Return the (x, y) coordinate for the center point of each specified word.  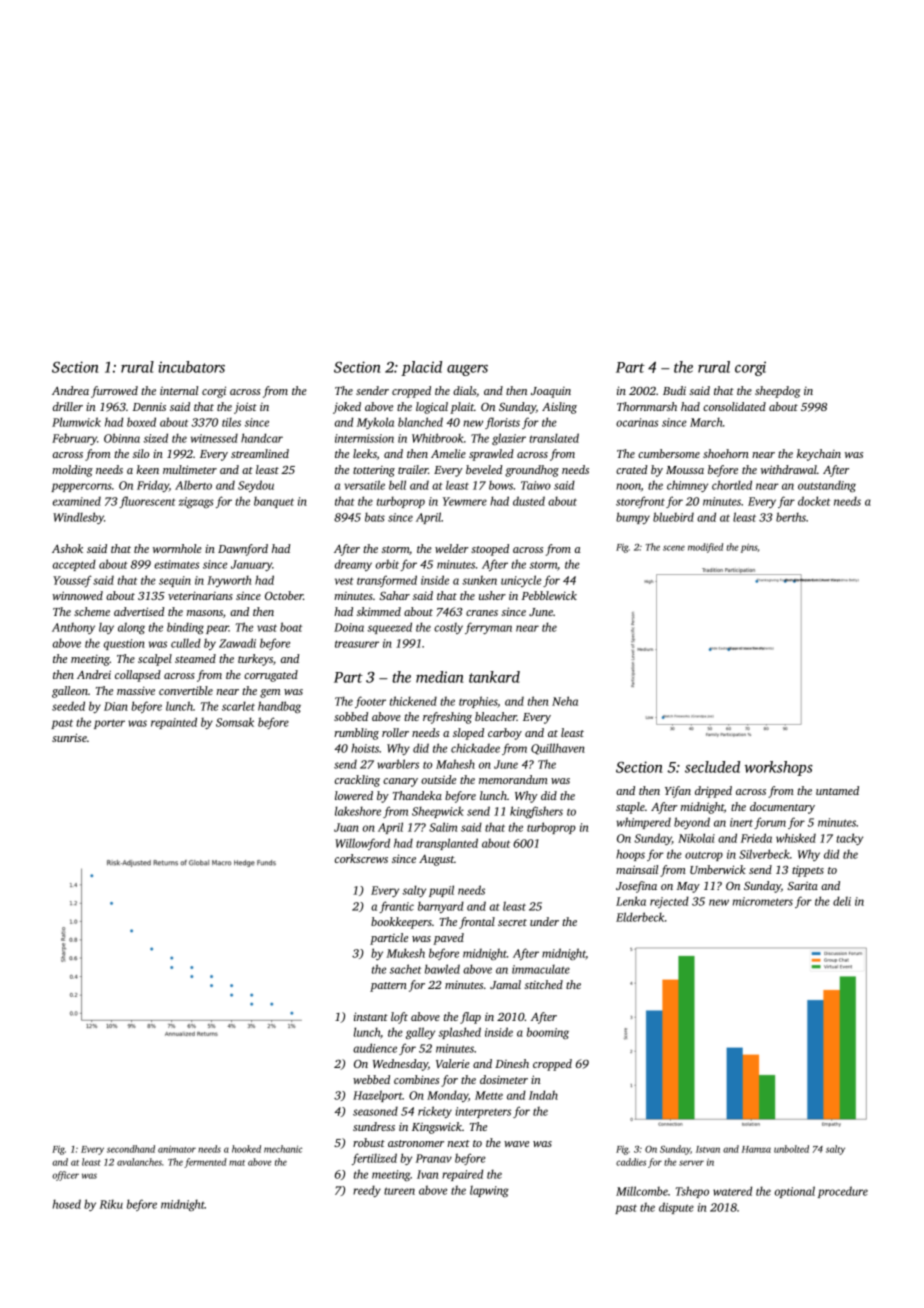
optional (795, 1192)
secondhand (131, 1149)
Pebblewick (549, 595)
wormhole (177, 548)
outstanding (827, 486)
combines (416, 1079)
